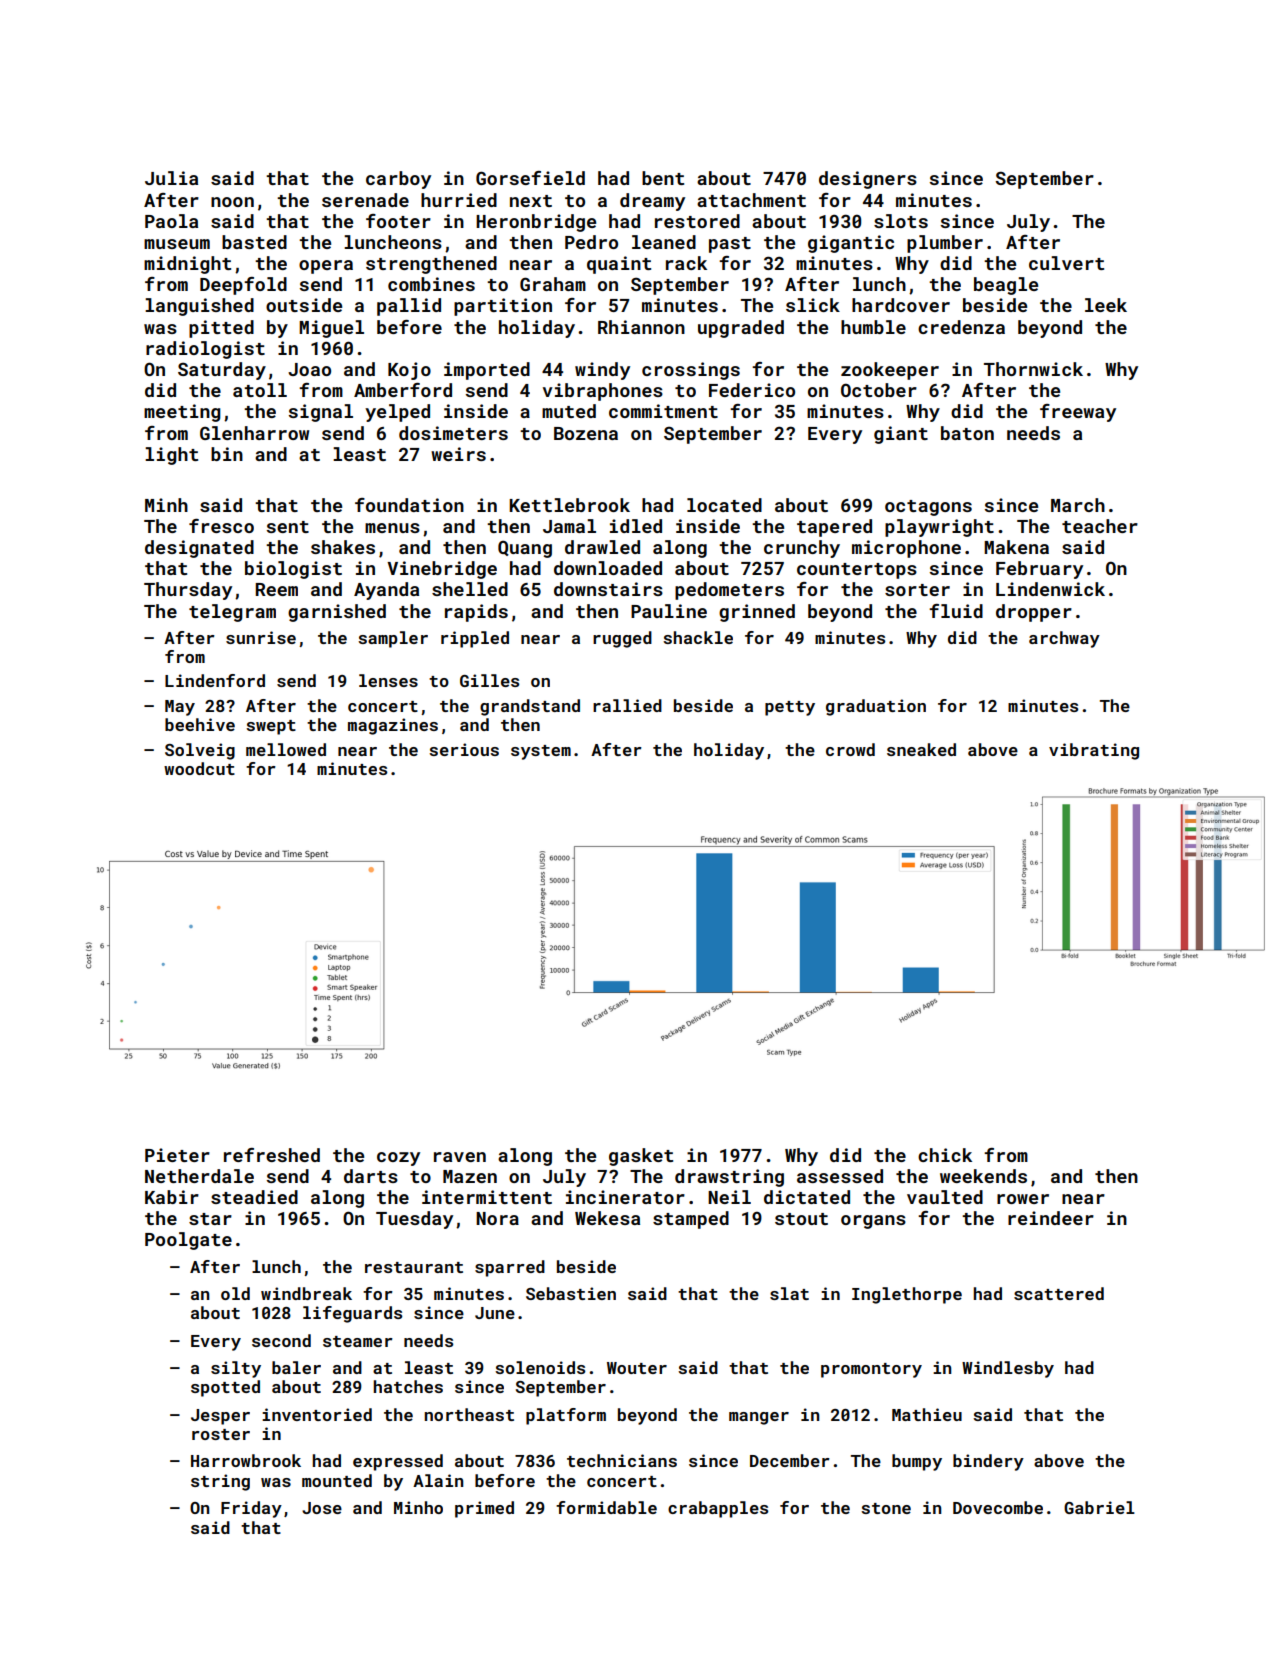  What do you see at coordinates (271, 727) in the screenshot?
I see `swept` at bounding box center [271, 727].
